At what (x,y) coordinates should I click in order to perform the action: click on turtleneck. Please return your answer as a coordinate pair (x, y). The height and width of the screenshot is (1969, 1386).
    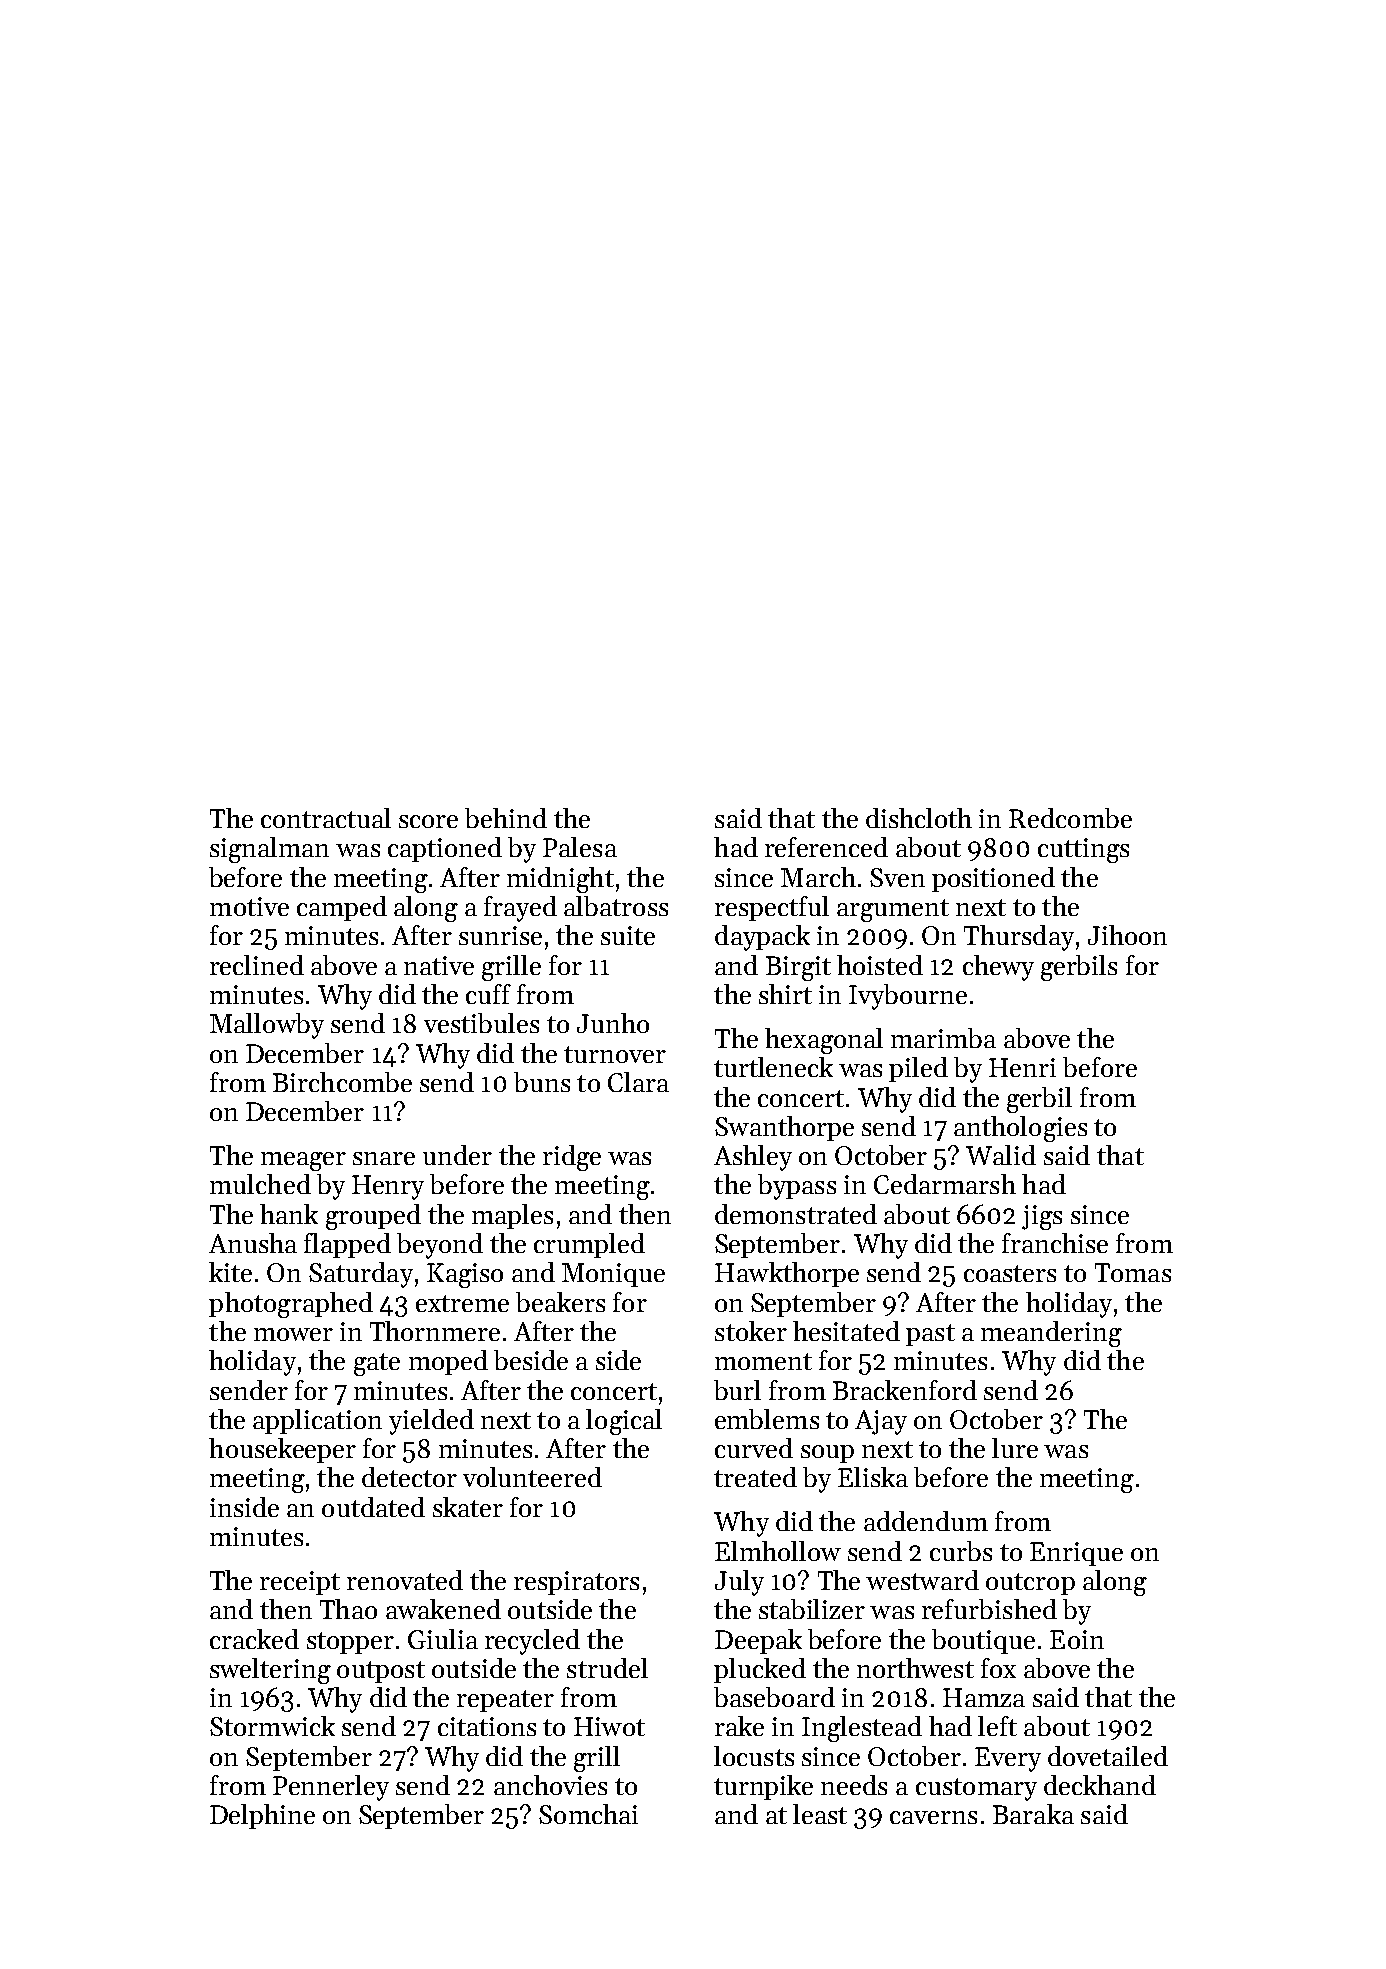
    Looking at the image, I should click on (773, 1067).
